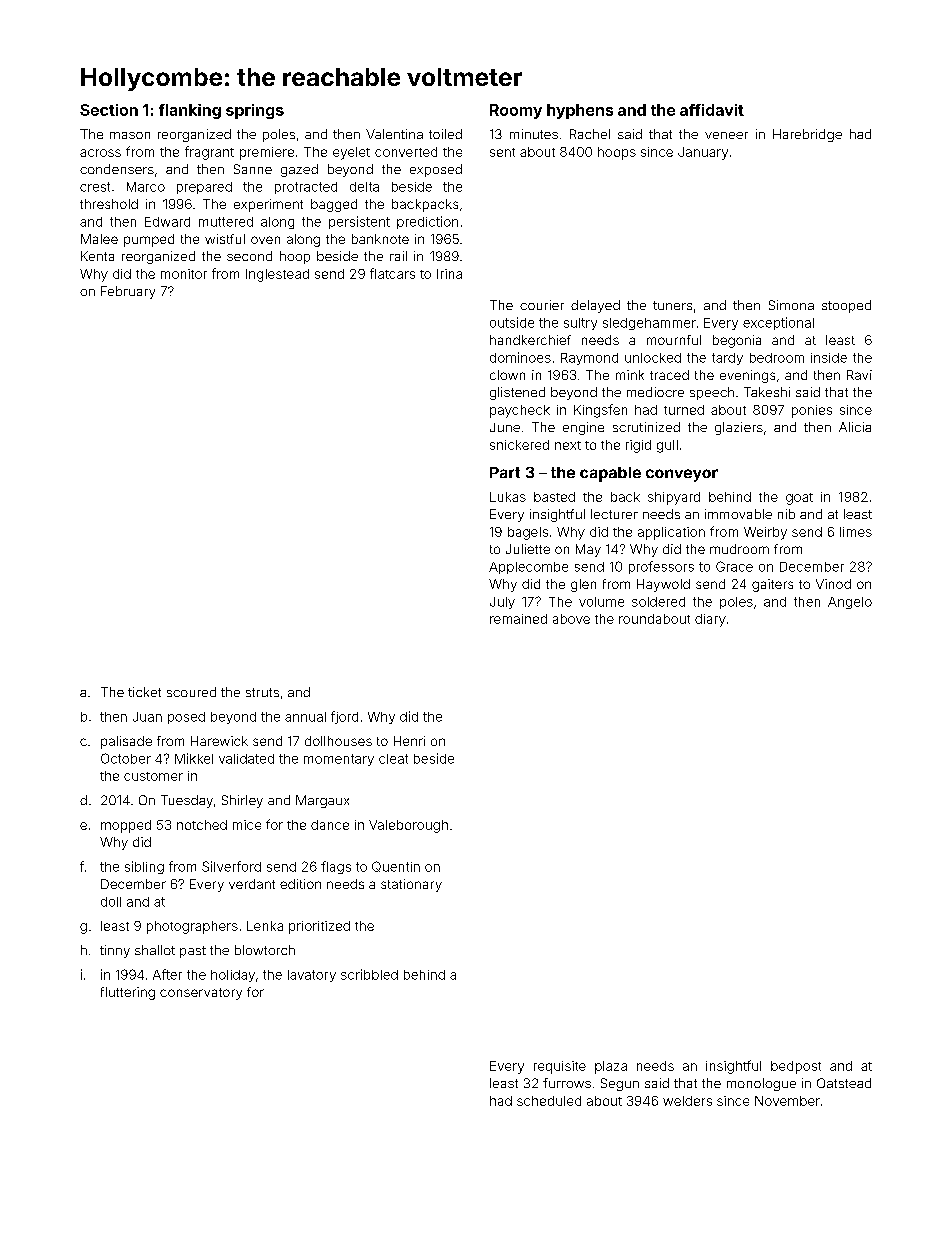  I want to click on Juan, so click(147, 717).
